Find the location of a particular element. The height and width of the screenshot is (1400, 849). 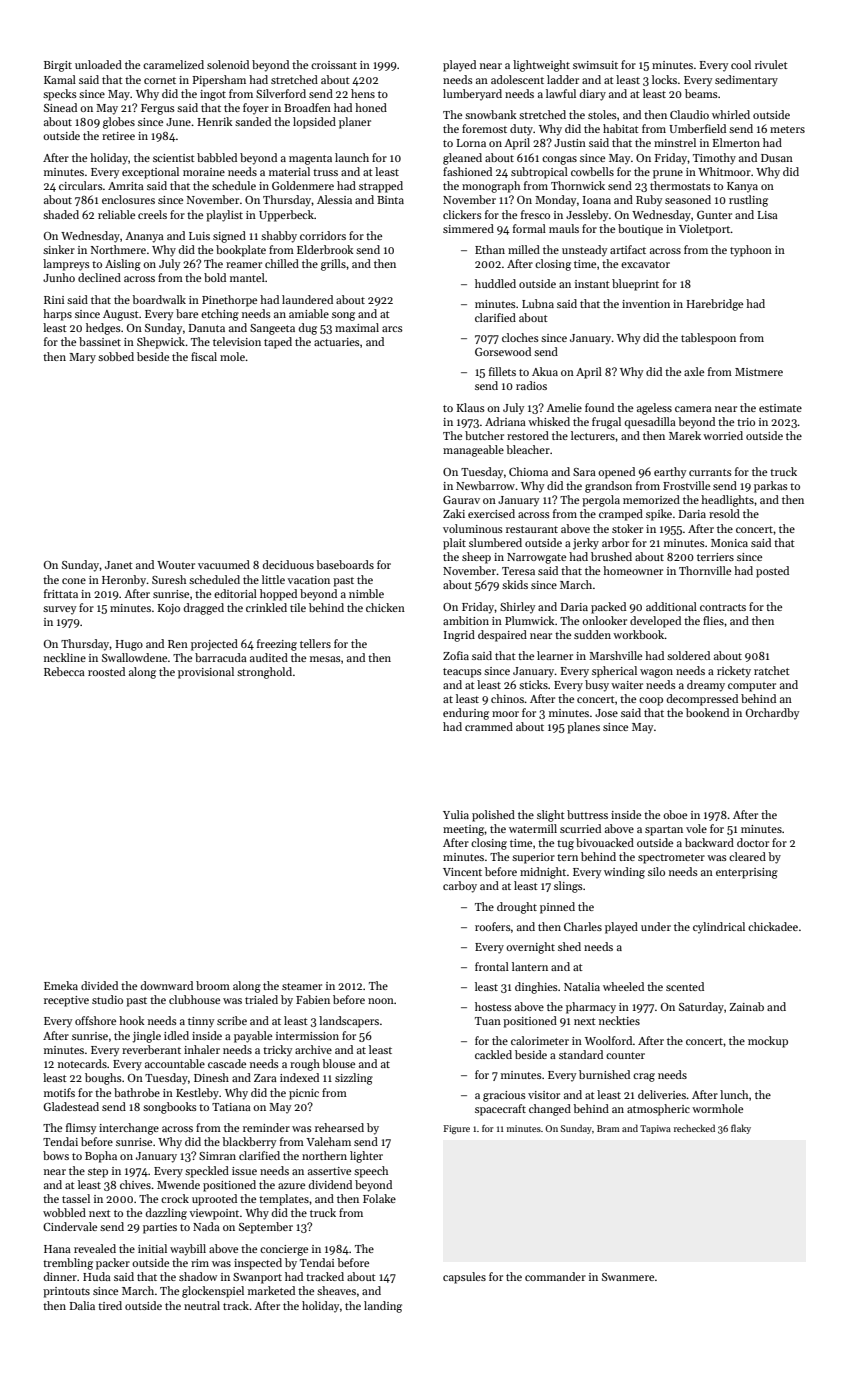

landing is located at coordinates (383, 1307).
